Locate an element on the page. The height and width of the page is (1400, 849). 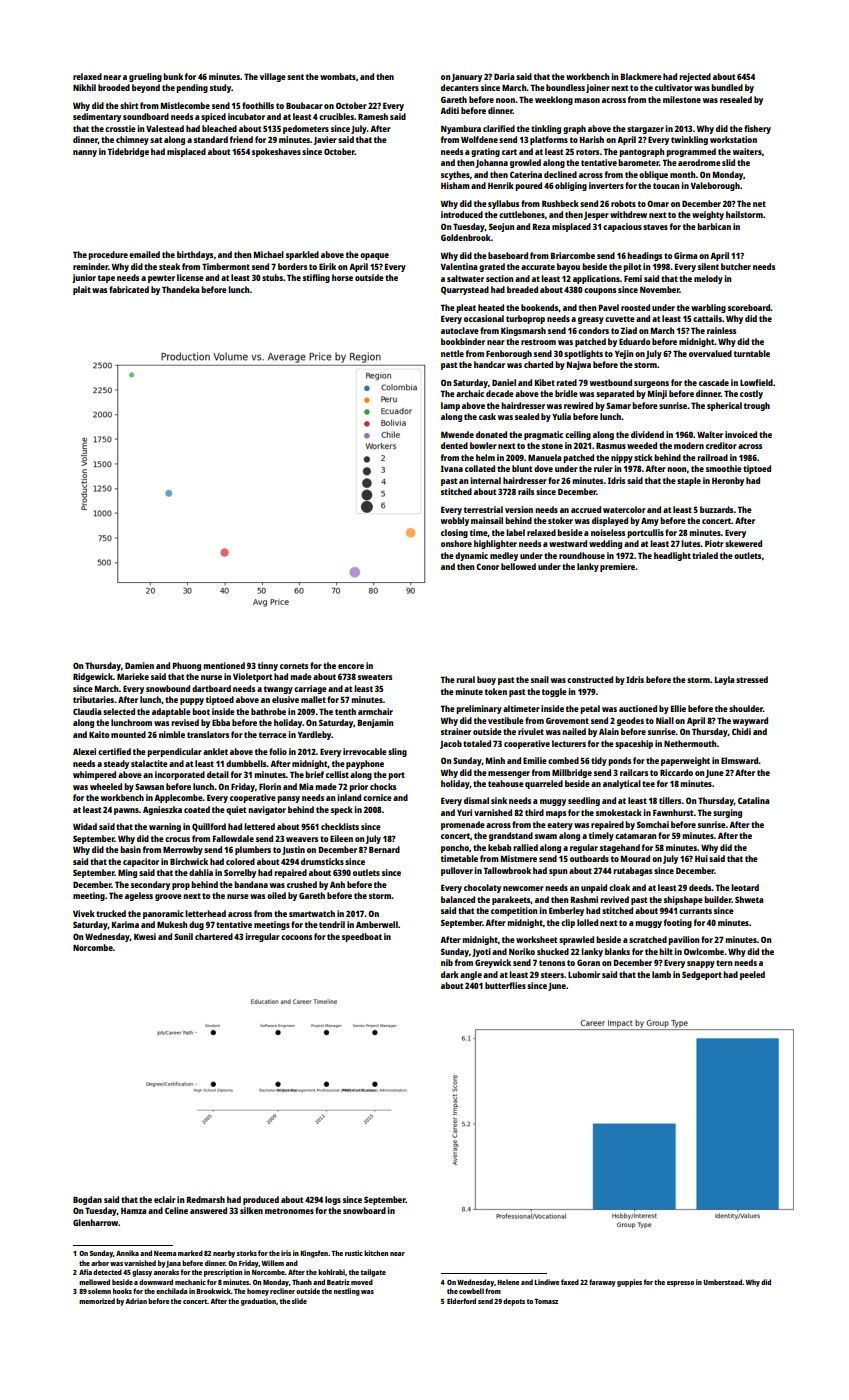
Boubacar is located at coordinates (304, 105).
